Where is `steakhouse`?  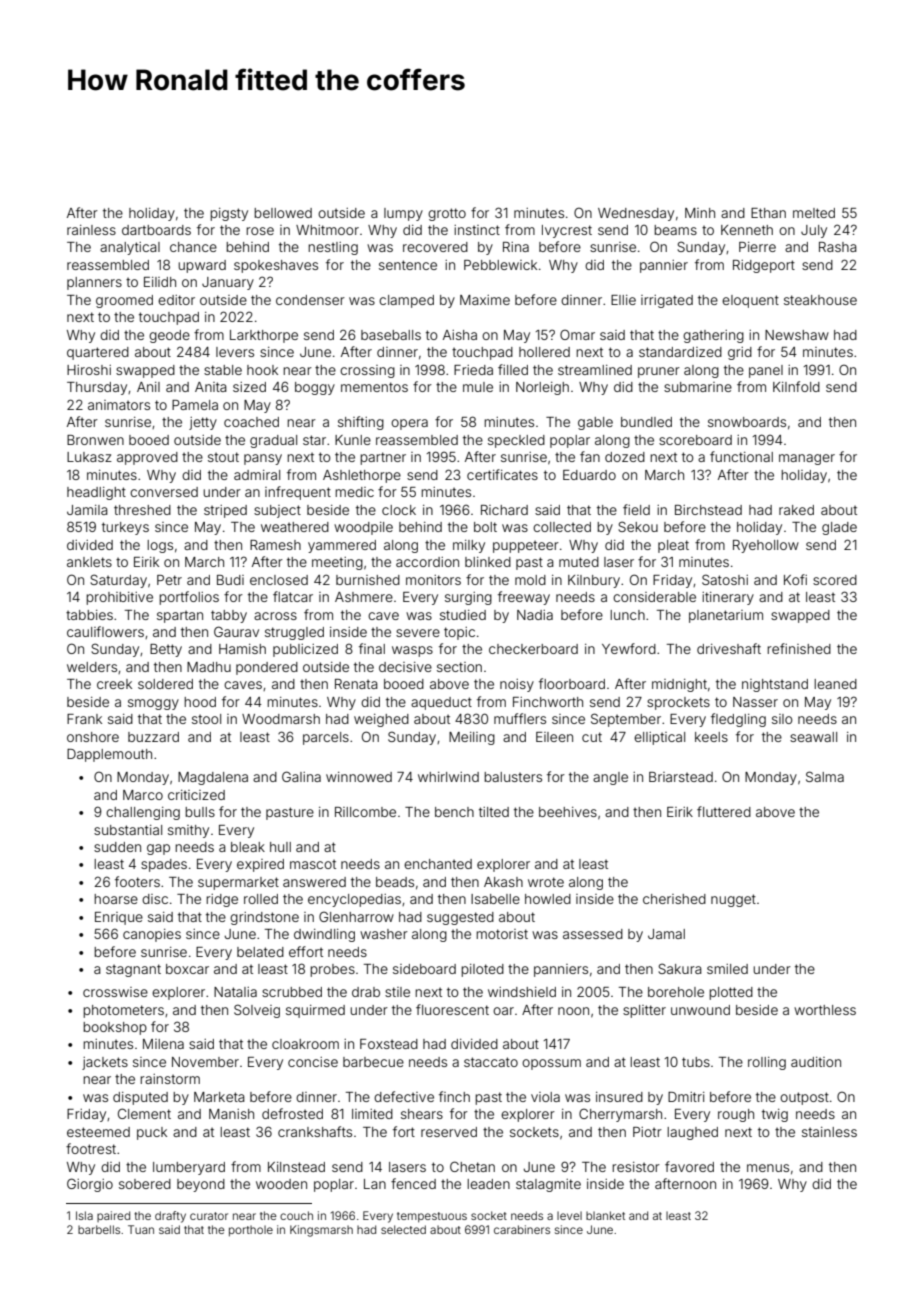
steakhouse is located at coordinates (820, 300).
